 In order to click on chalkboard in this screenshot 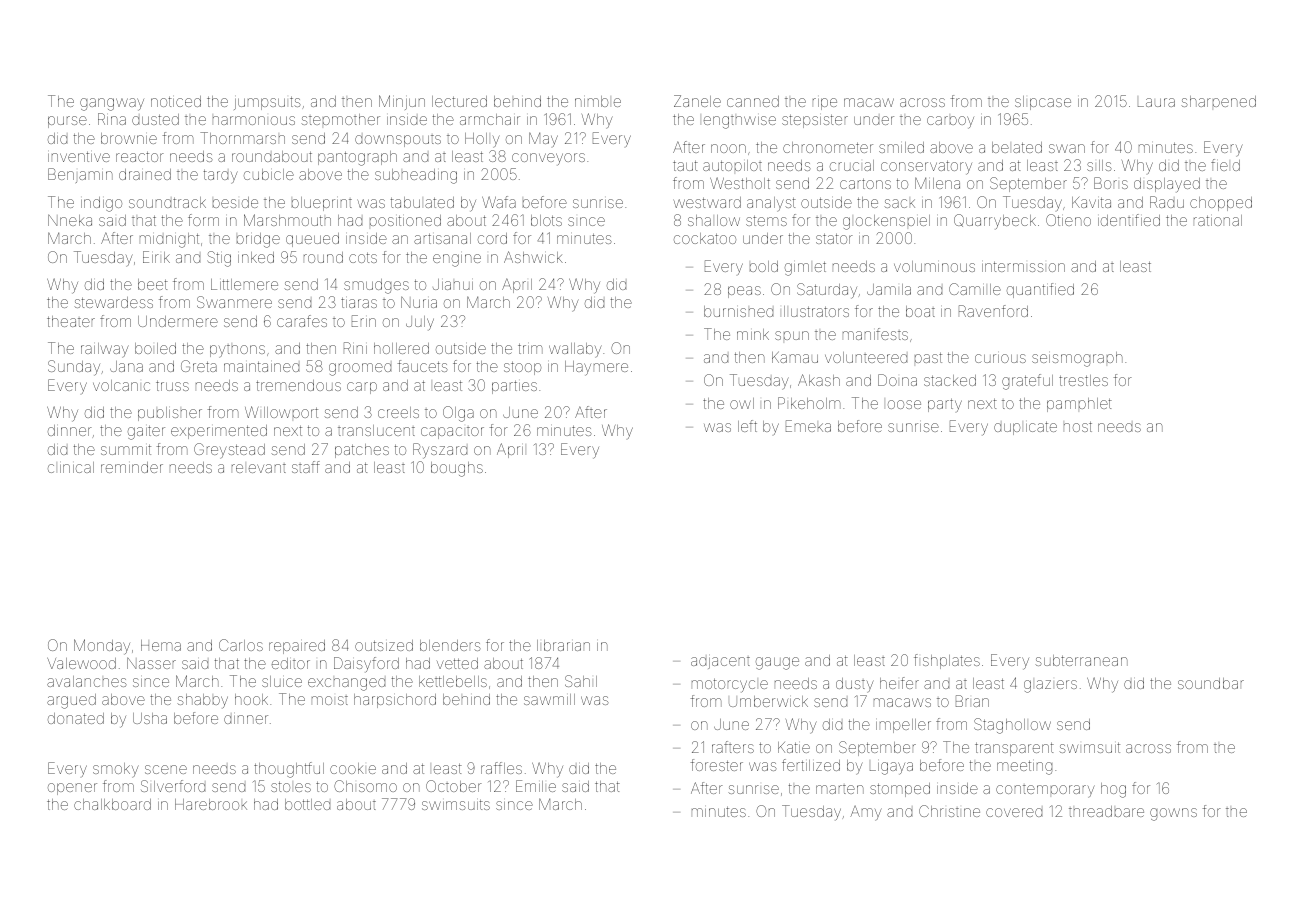, I will do `click(112, 804)`.
